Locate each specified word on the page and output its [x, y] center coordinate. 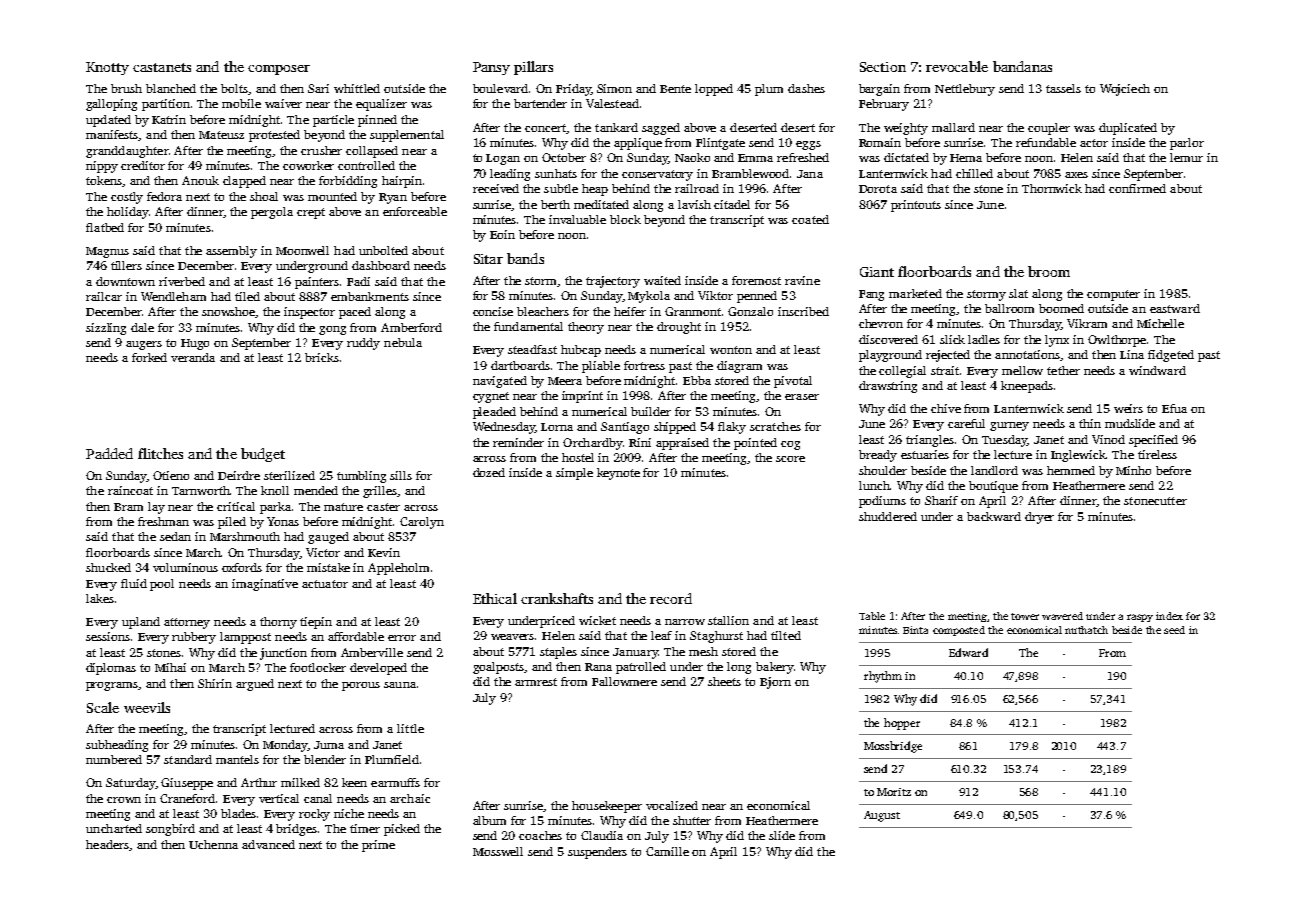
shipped [675, 428]
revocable [957, 66]
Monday [285, 746]
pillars [533, 68]
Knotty [107, 68]
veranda [193, 357]
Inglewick [1078, 456]
